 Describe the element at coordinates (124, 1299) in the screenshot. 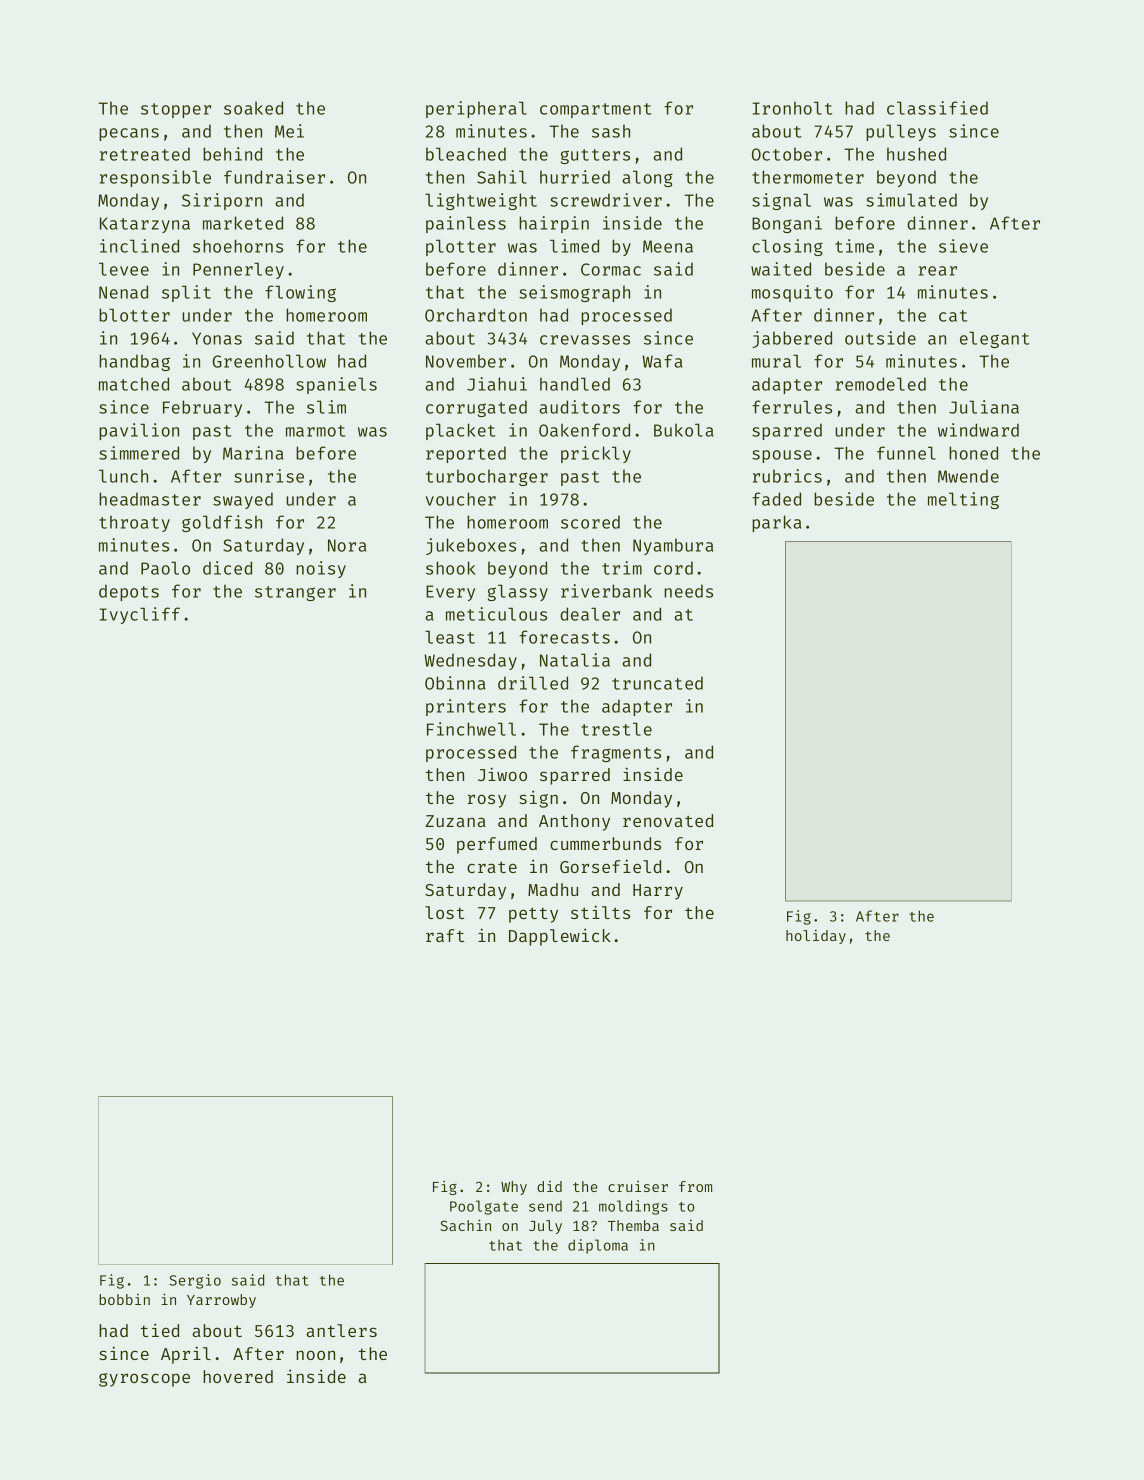

I see `bobbin` at that location.
